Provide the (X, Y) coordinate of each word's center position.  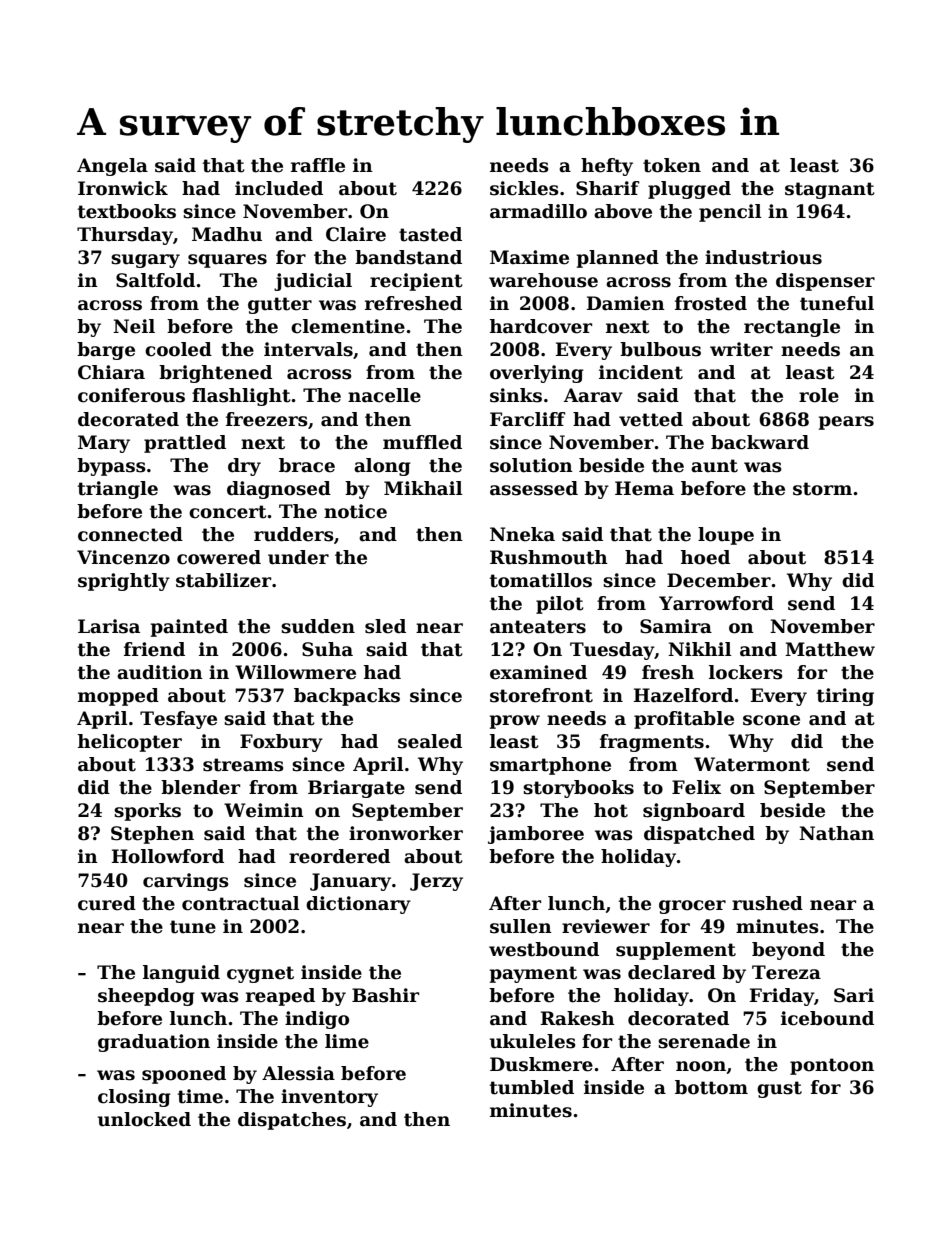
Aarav (593, 395)
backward (760, 442)
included (279, 188)
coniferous (131, 395)
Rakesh (578, 1018)
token (672, 165)
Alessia (298, 1073)
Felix (696, 787)
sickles (524, 188)
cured (107, 903)
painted (189, 628)
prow (515, 722)
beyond (788, 951)
